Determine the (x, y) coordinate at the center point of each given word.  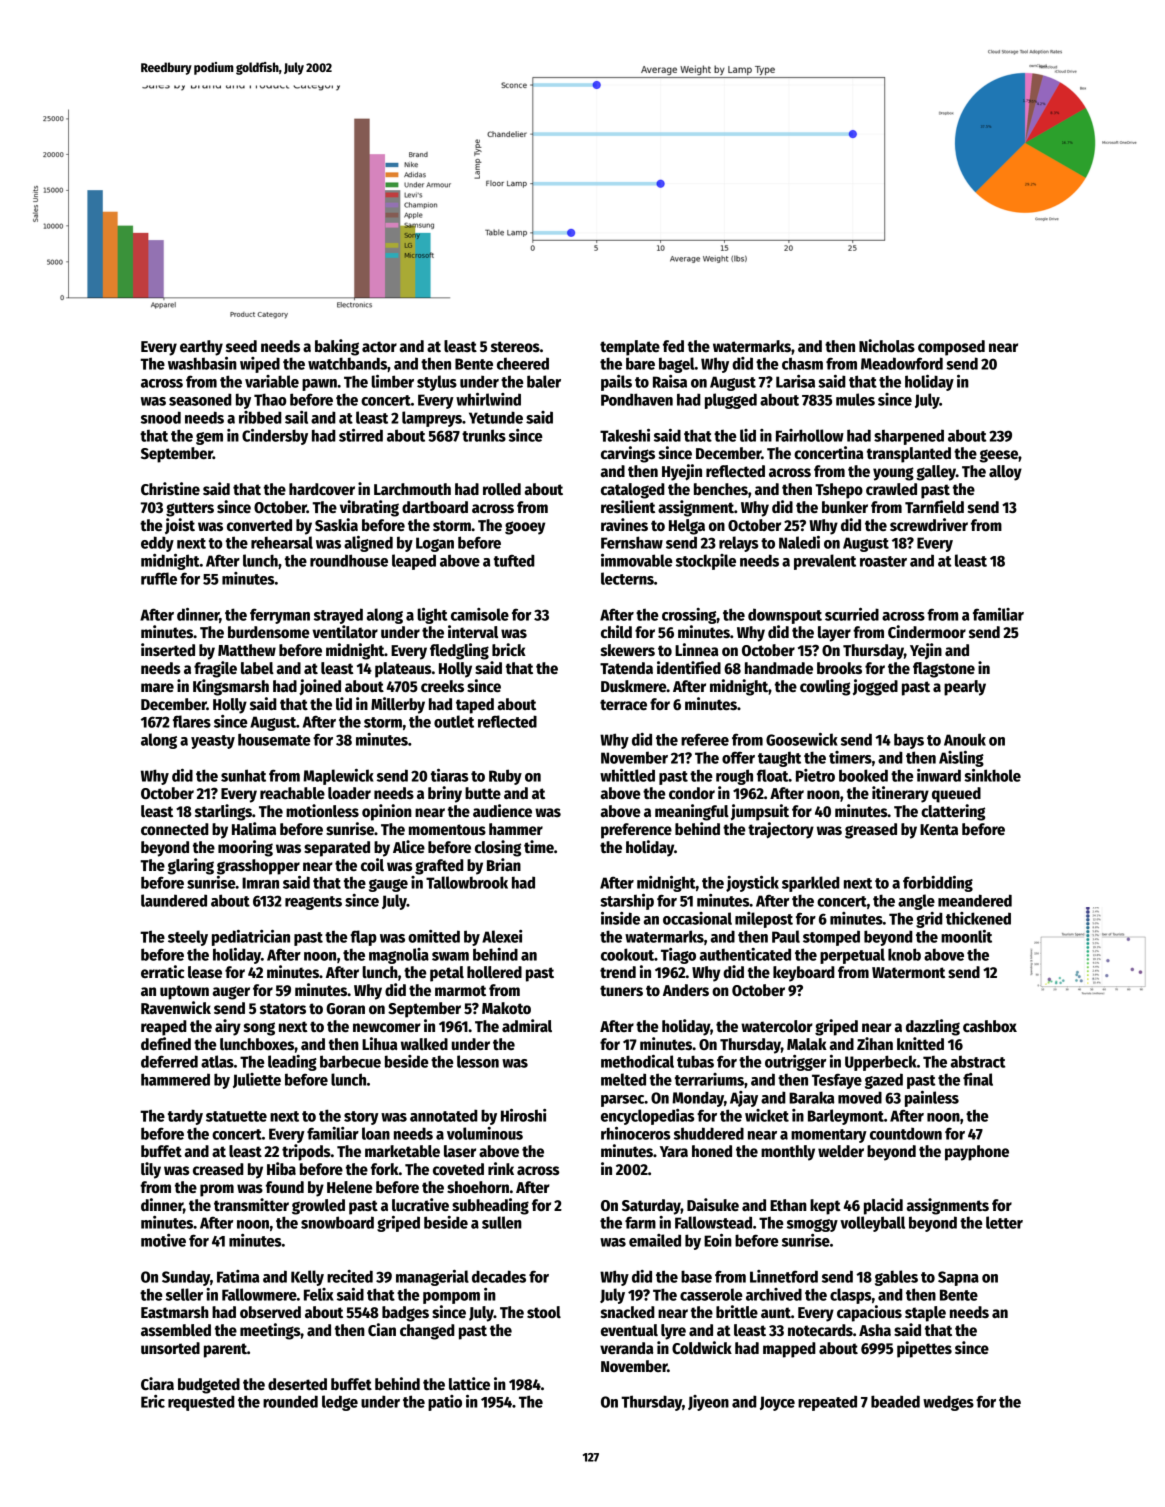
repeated (827, 1403)
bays (909, 741)
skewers (628, 650)
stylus (437, 383)
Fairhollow (810, 435)
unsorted (170, 1348)
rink (501, 1168)
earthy (201, 348)
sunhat (243, 775)
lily (151, 1170)
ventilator (345, 631)
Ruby (505, 777)
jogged (875, 687)
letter (1004, 1222)
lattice (469, 1383)
